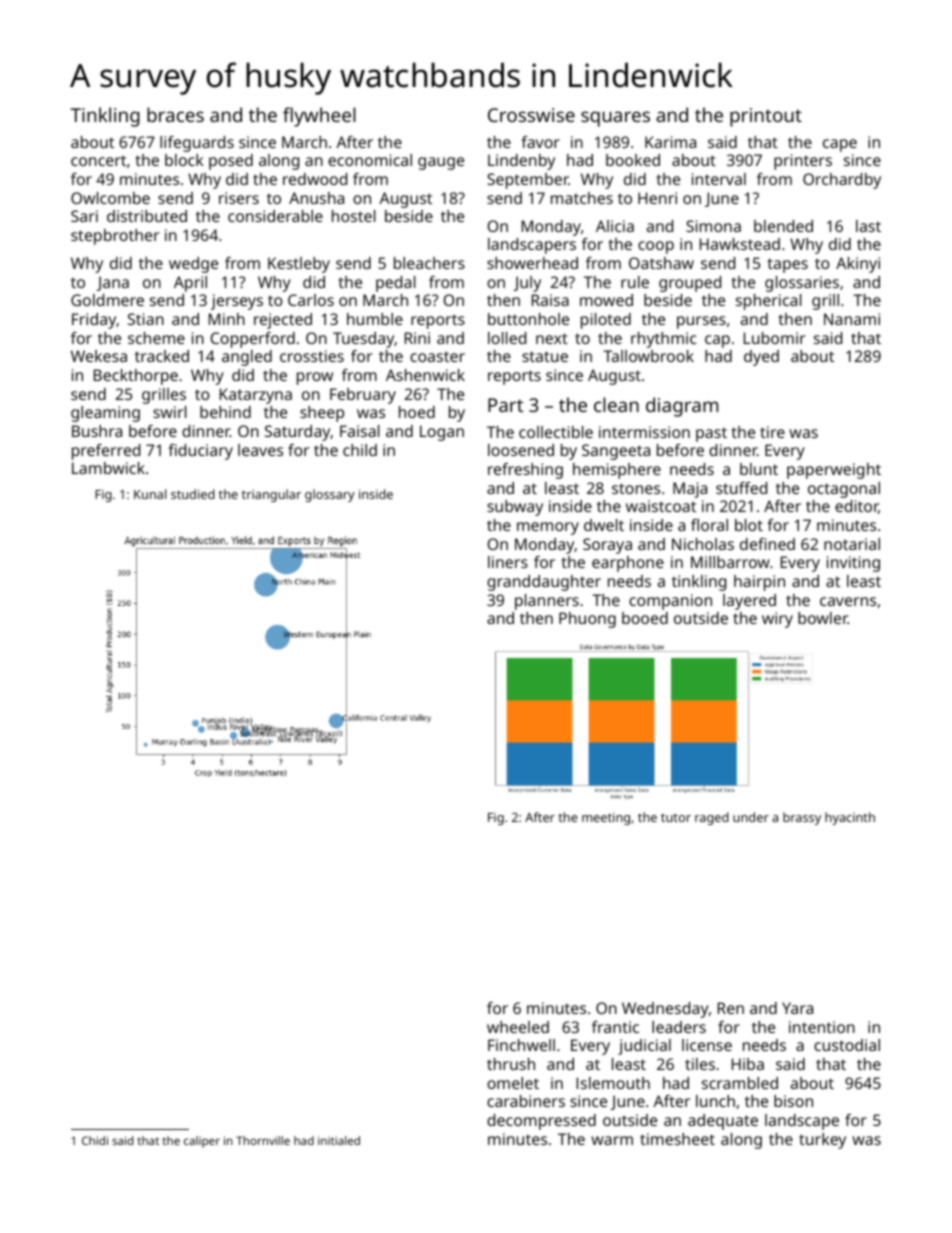  Describe the element at coordinates (803, 162) in the screenshot. I see `printers` at that location.
